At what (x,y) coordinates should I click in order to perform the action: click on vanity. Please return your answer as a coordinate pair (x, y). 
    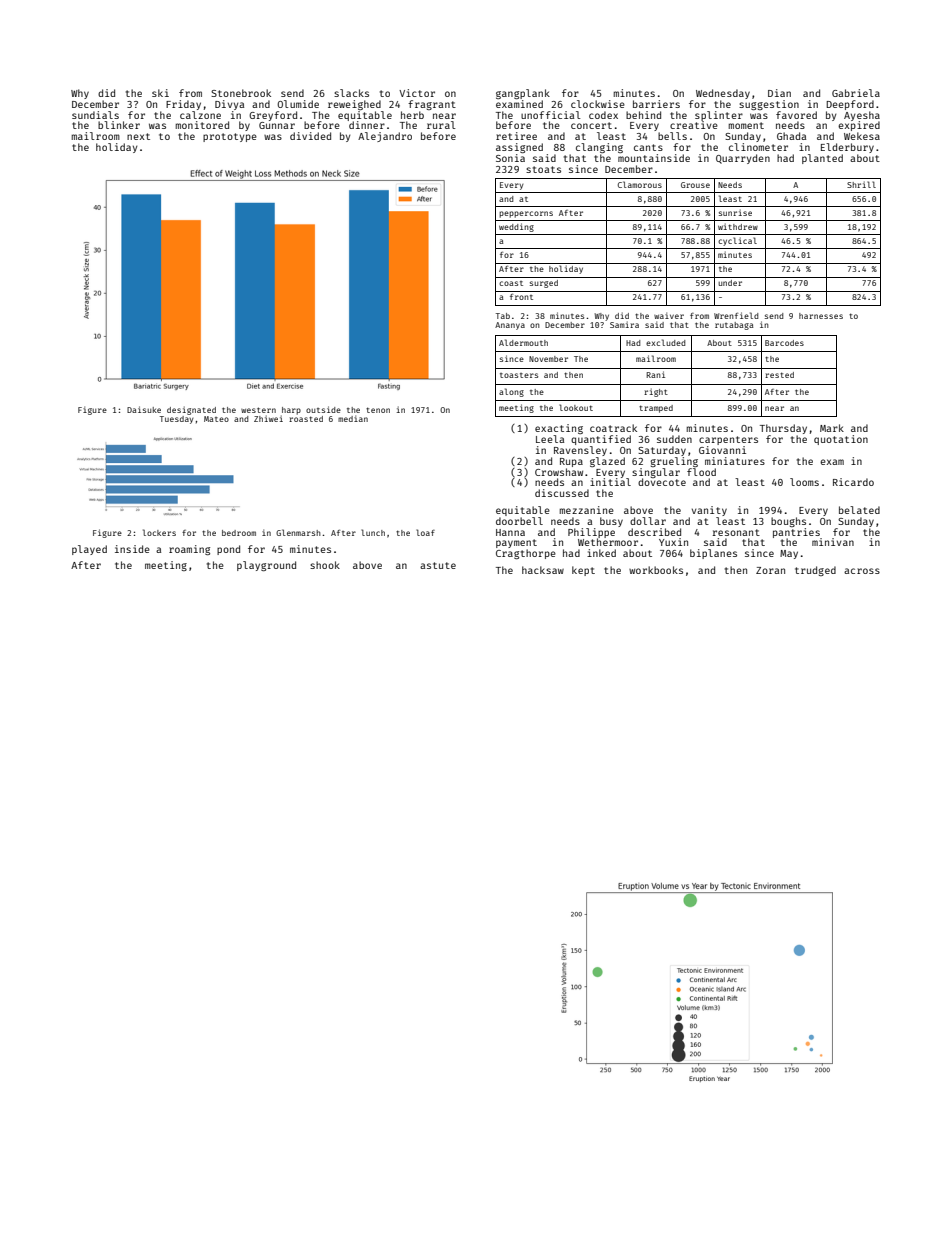
    Looking at the image, I should click on (709, 511).
